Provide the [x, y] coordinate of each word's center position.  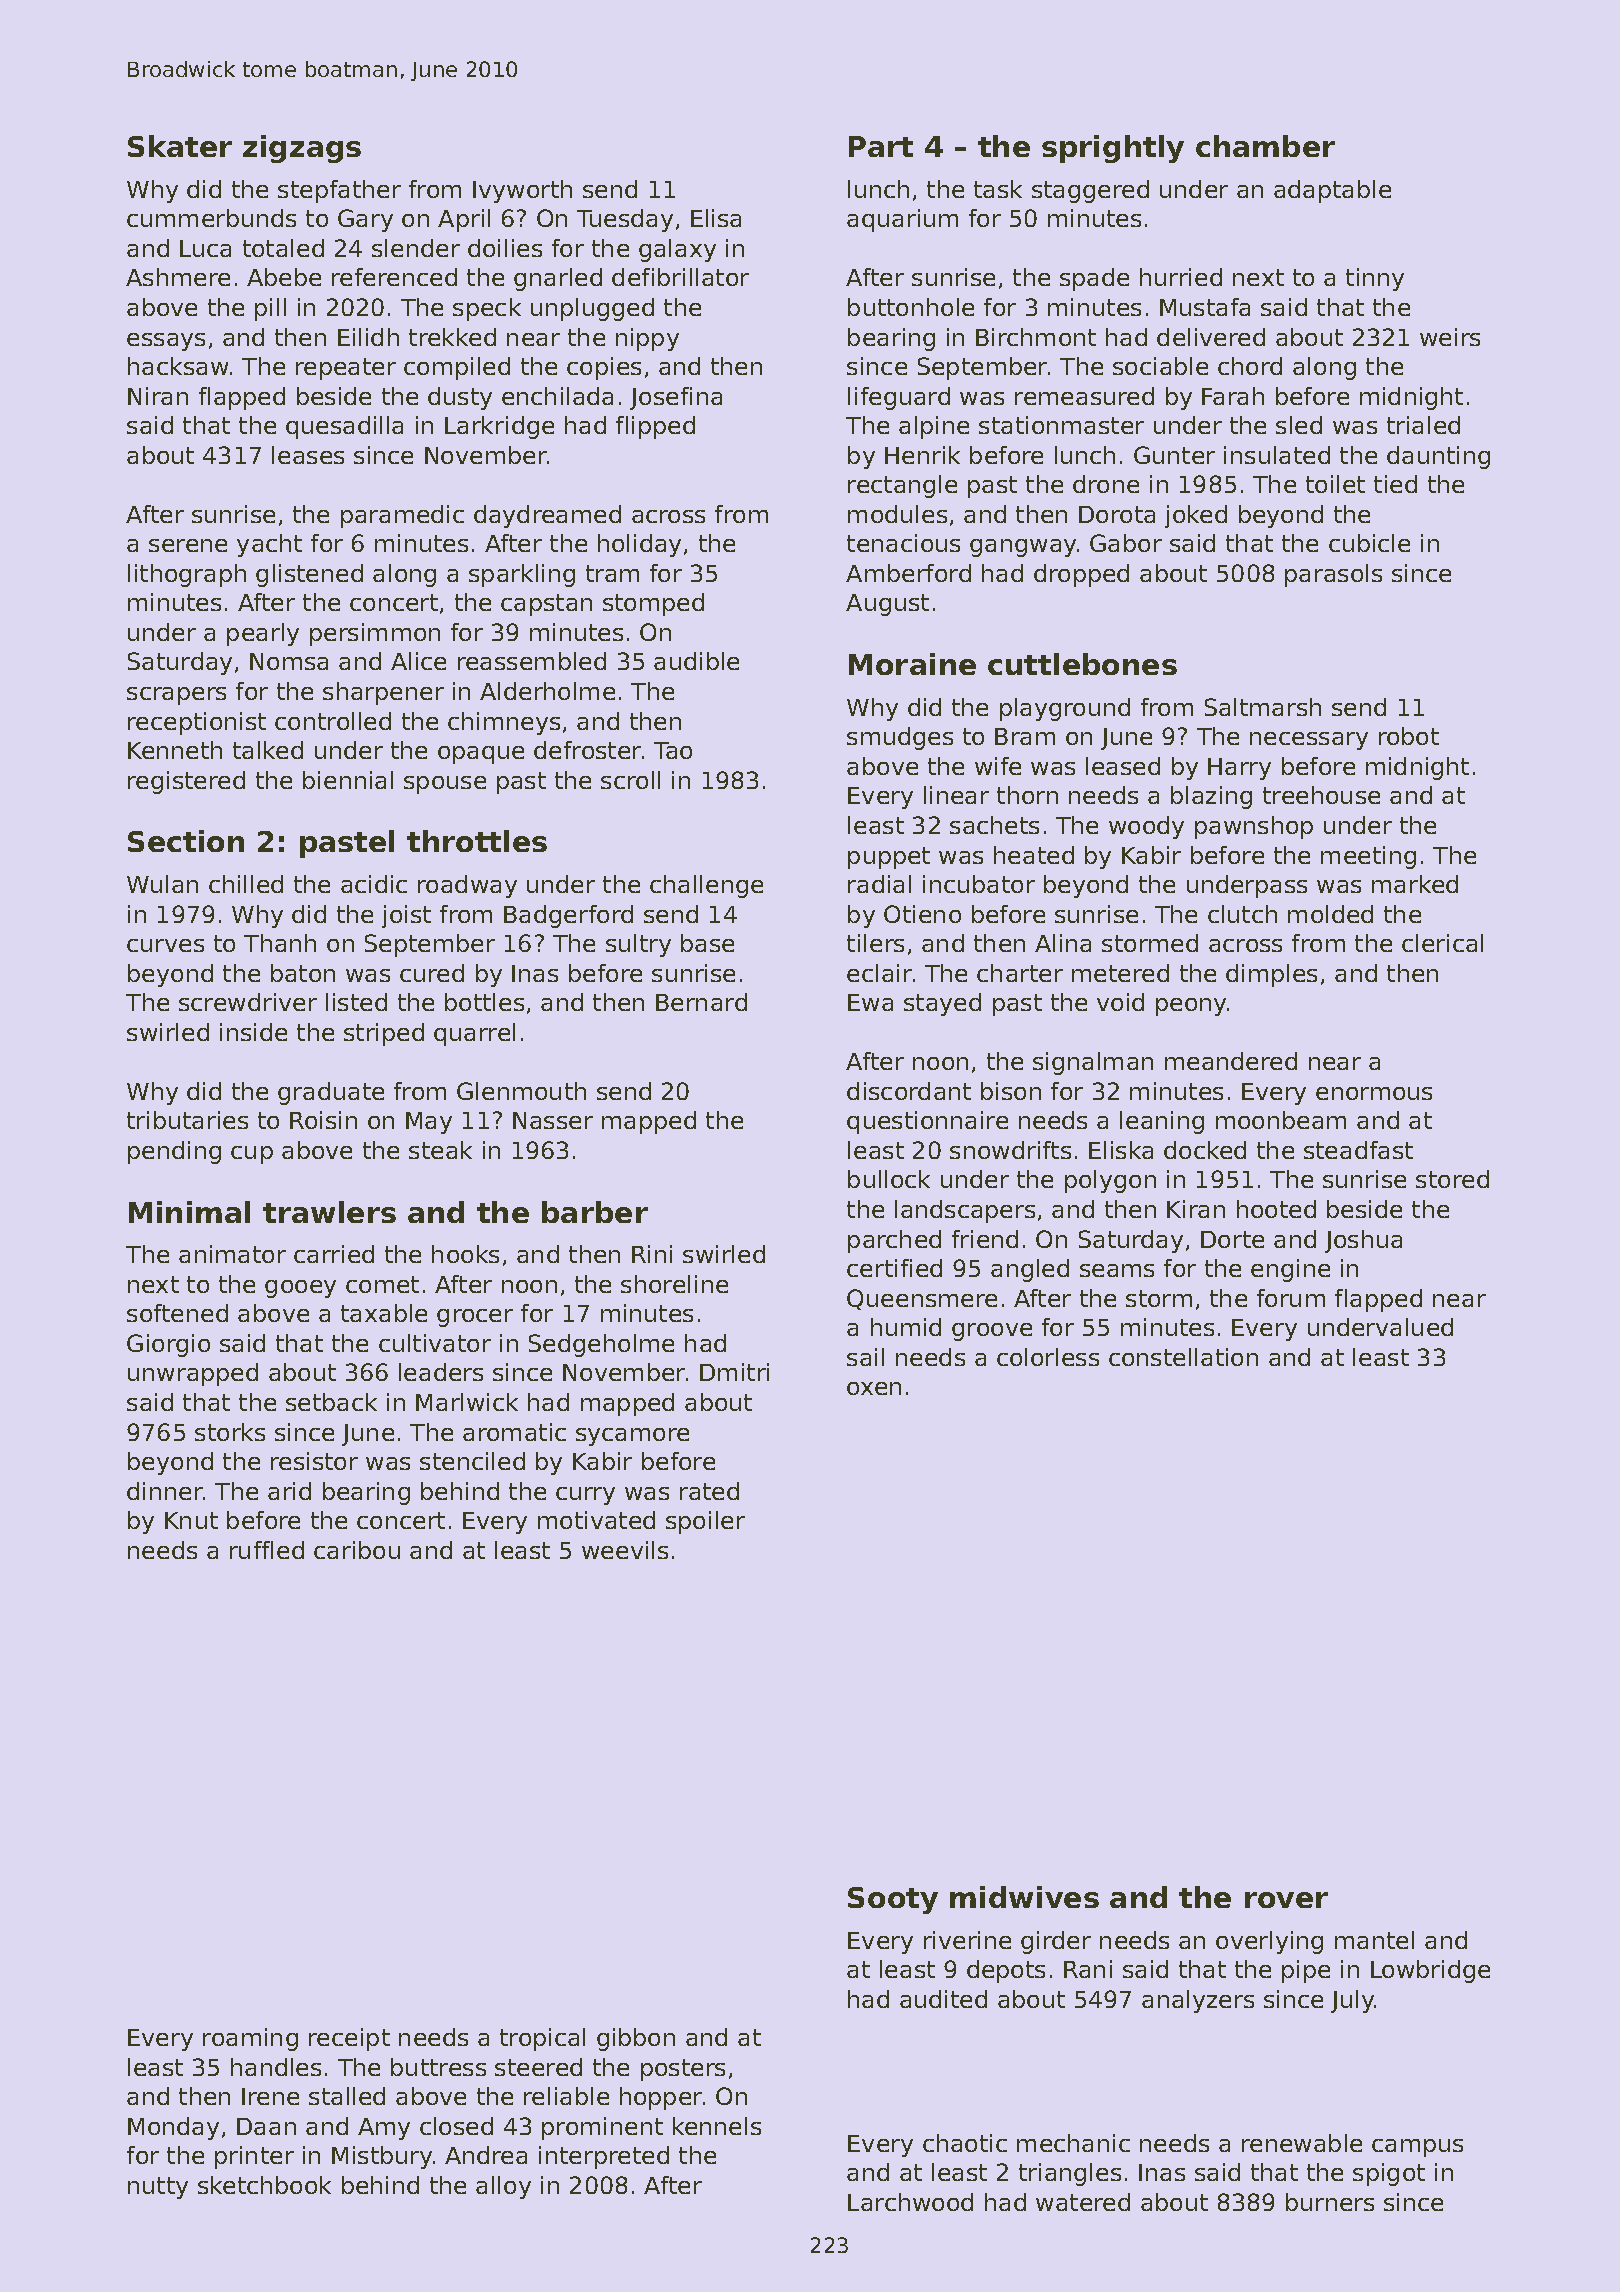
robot [1409, 736]
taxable [384, 1313]
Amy [384, 2129]
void [1120, 1002]
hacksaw [178, 366]
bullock [889, 1179]
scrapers [176, 696]
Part [881, 146]
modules [897, 514]
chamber [1265, 146]
